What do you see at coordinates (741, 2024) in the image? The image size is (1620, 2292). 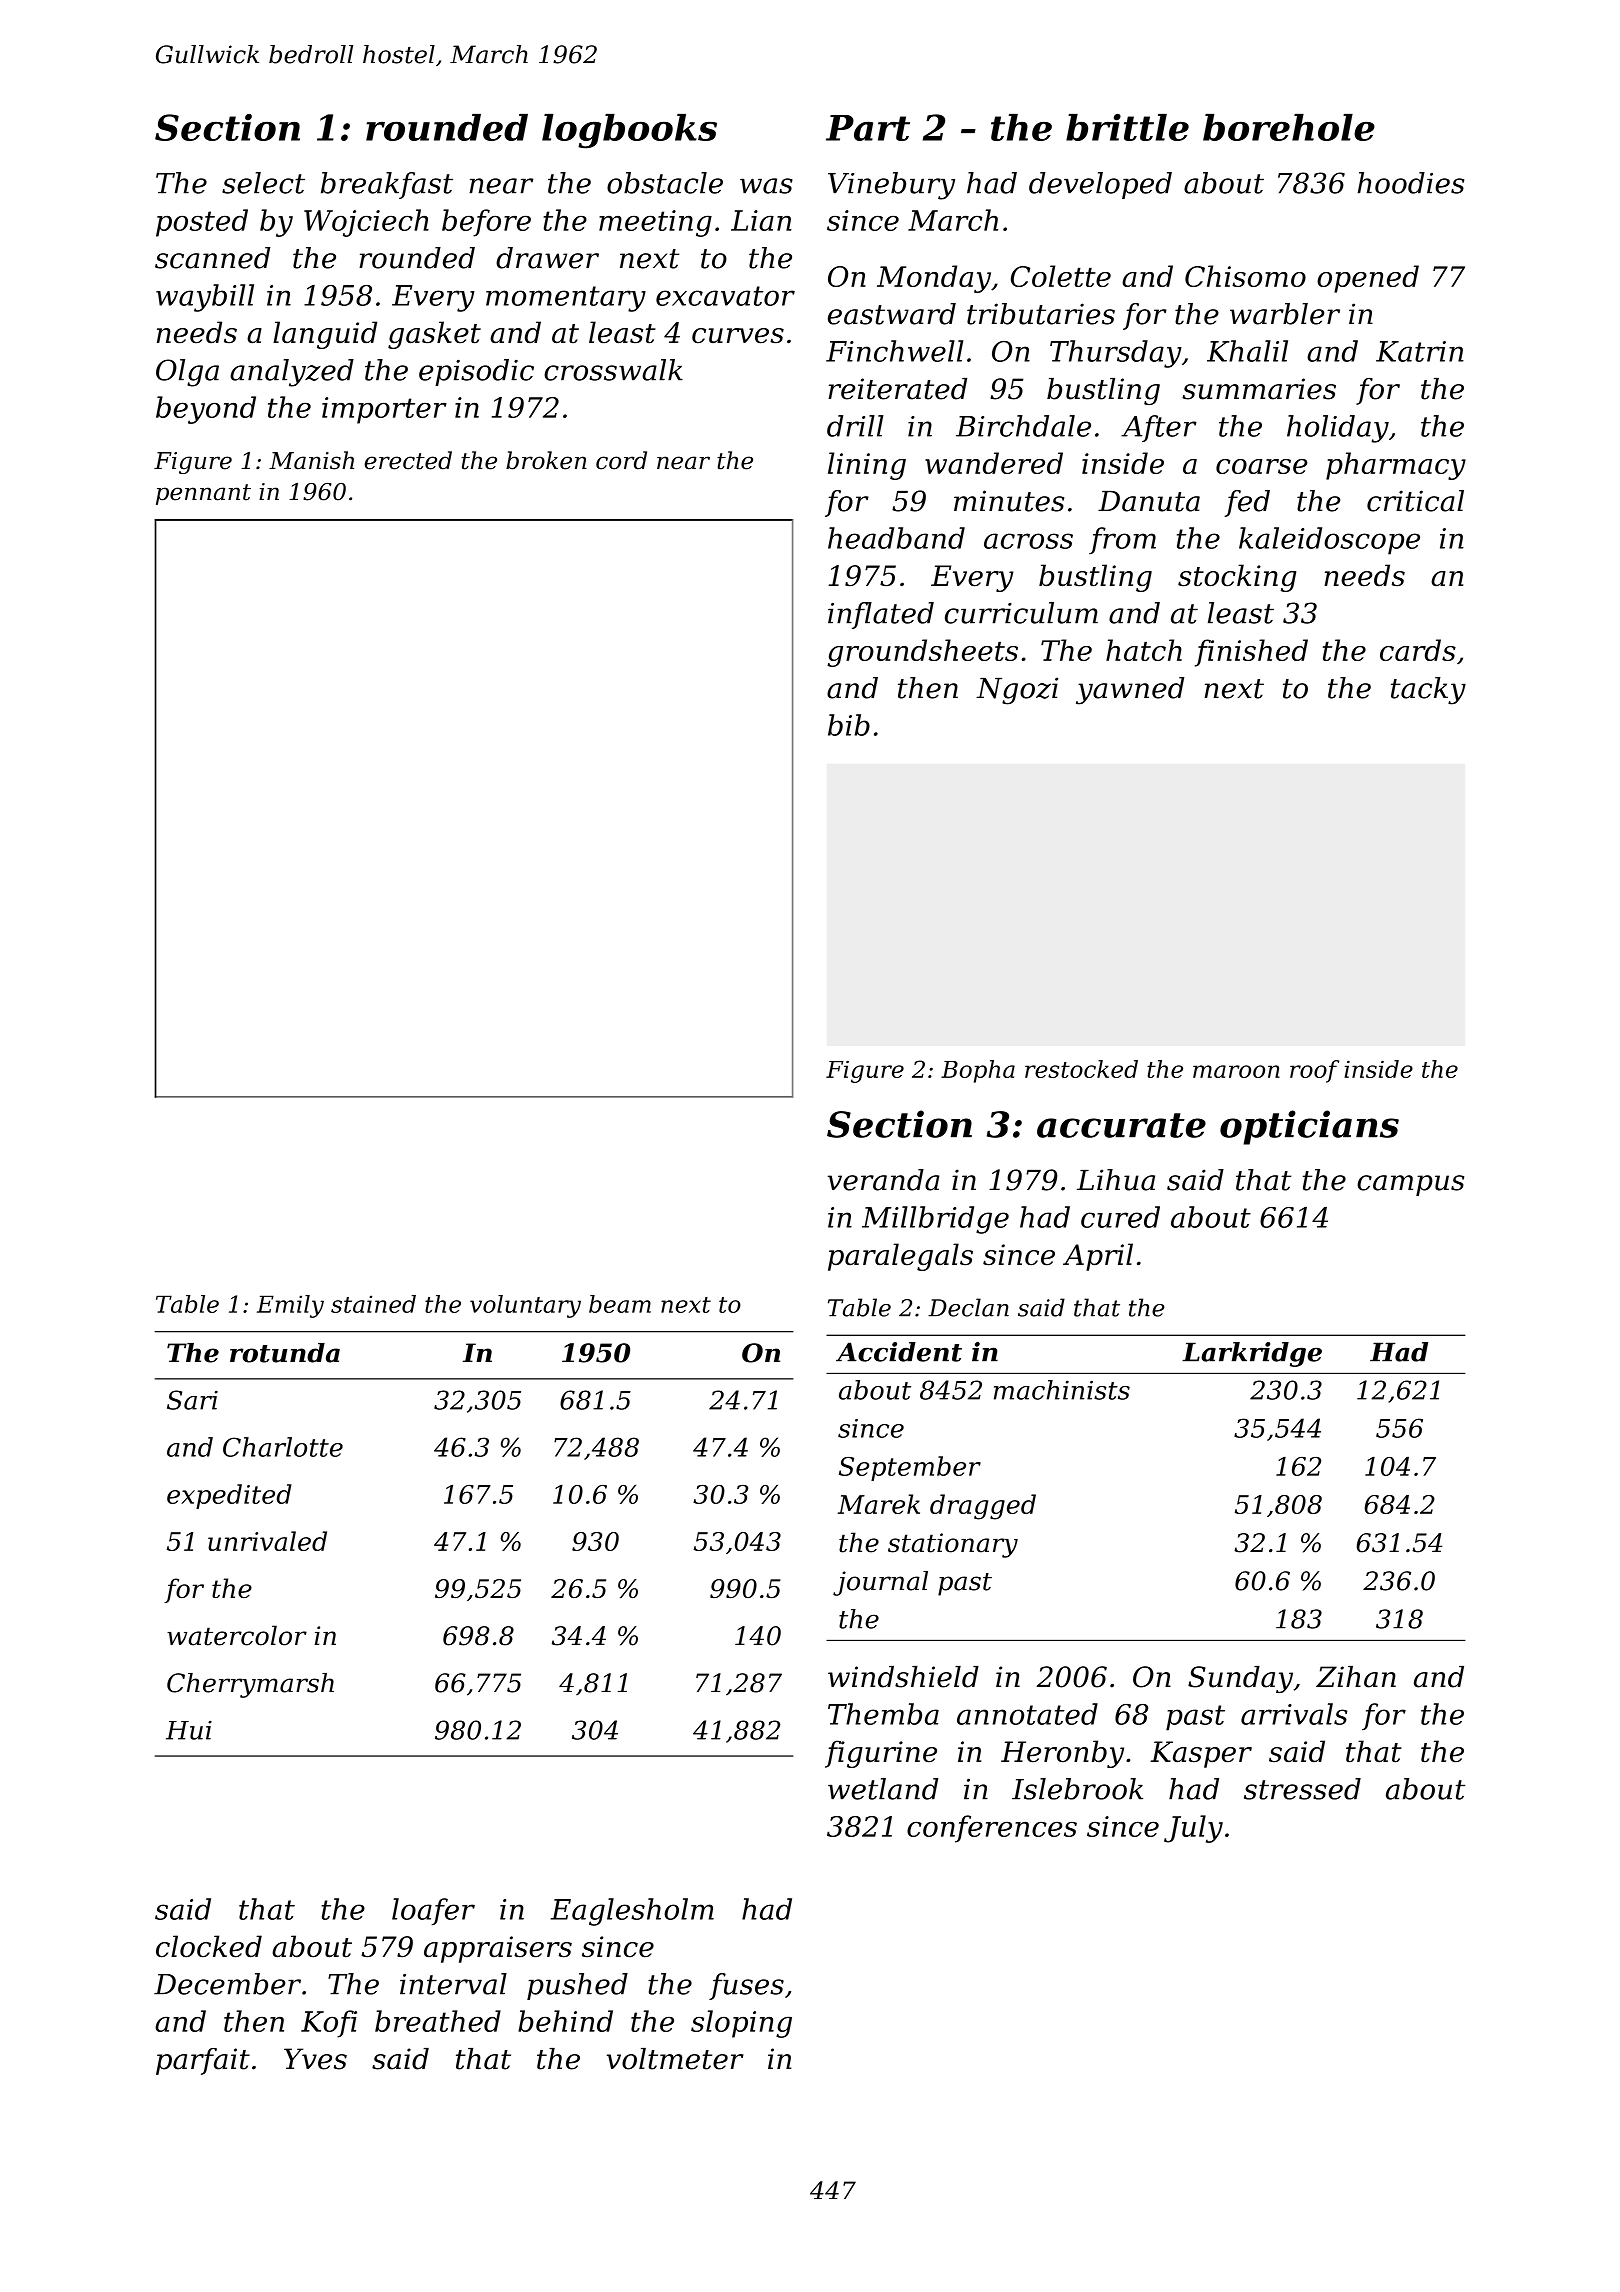 I see `sloping` at bounding box center [741, 2024].
